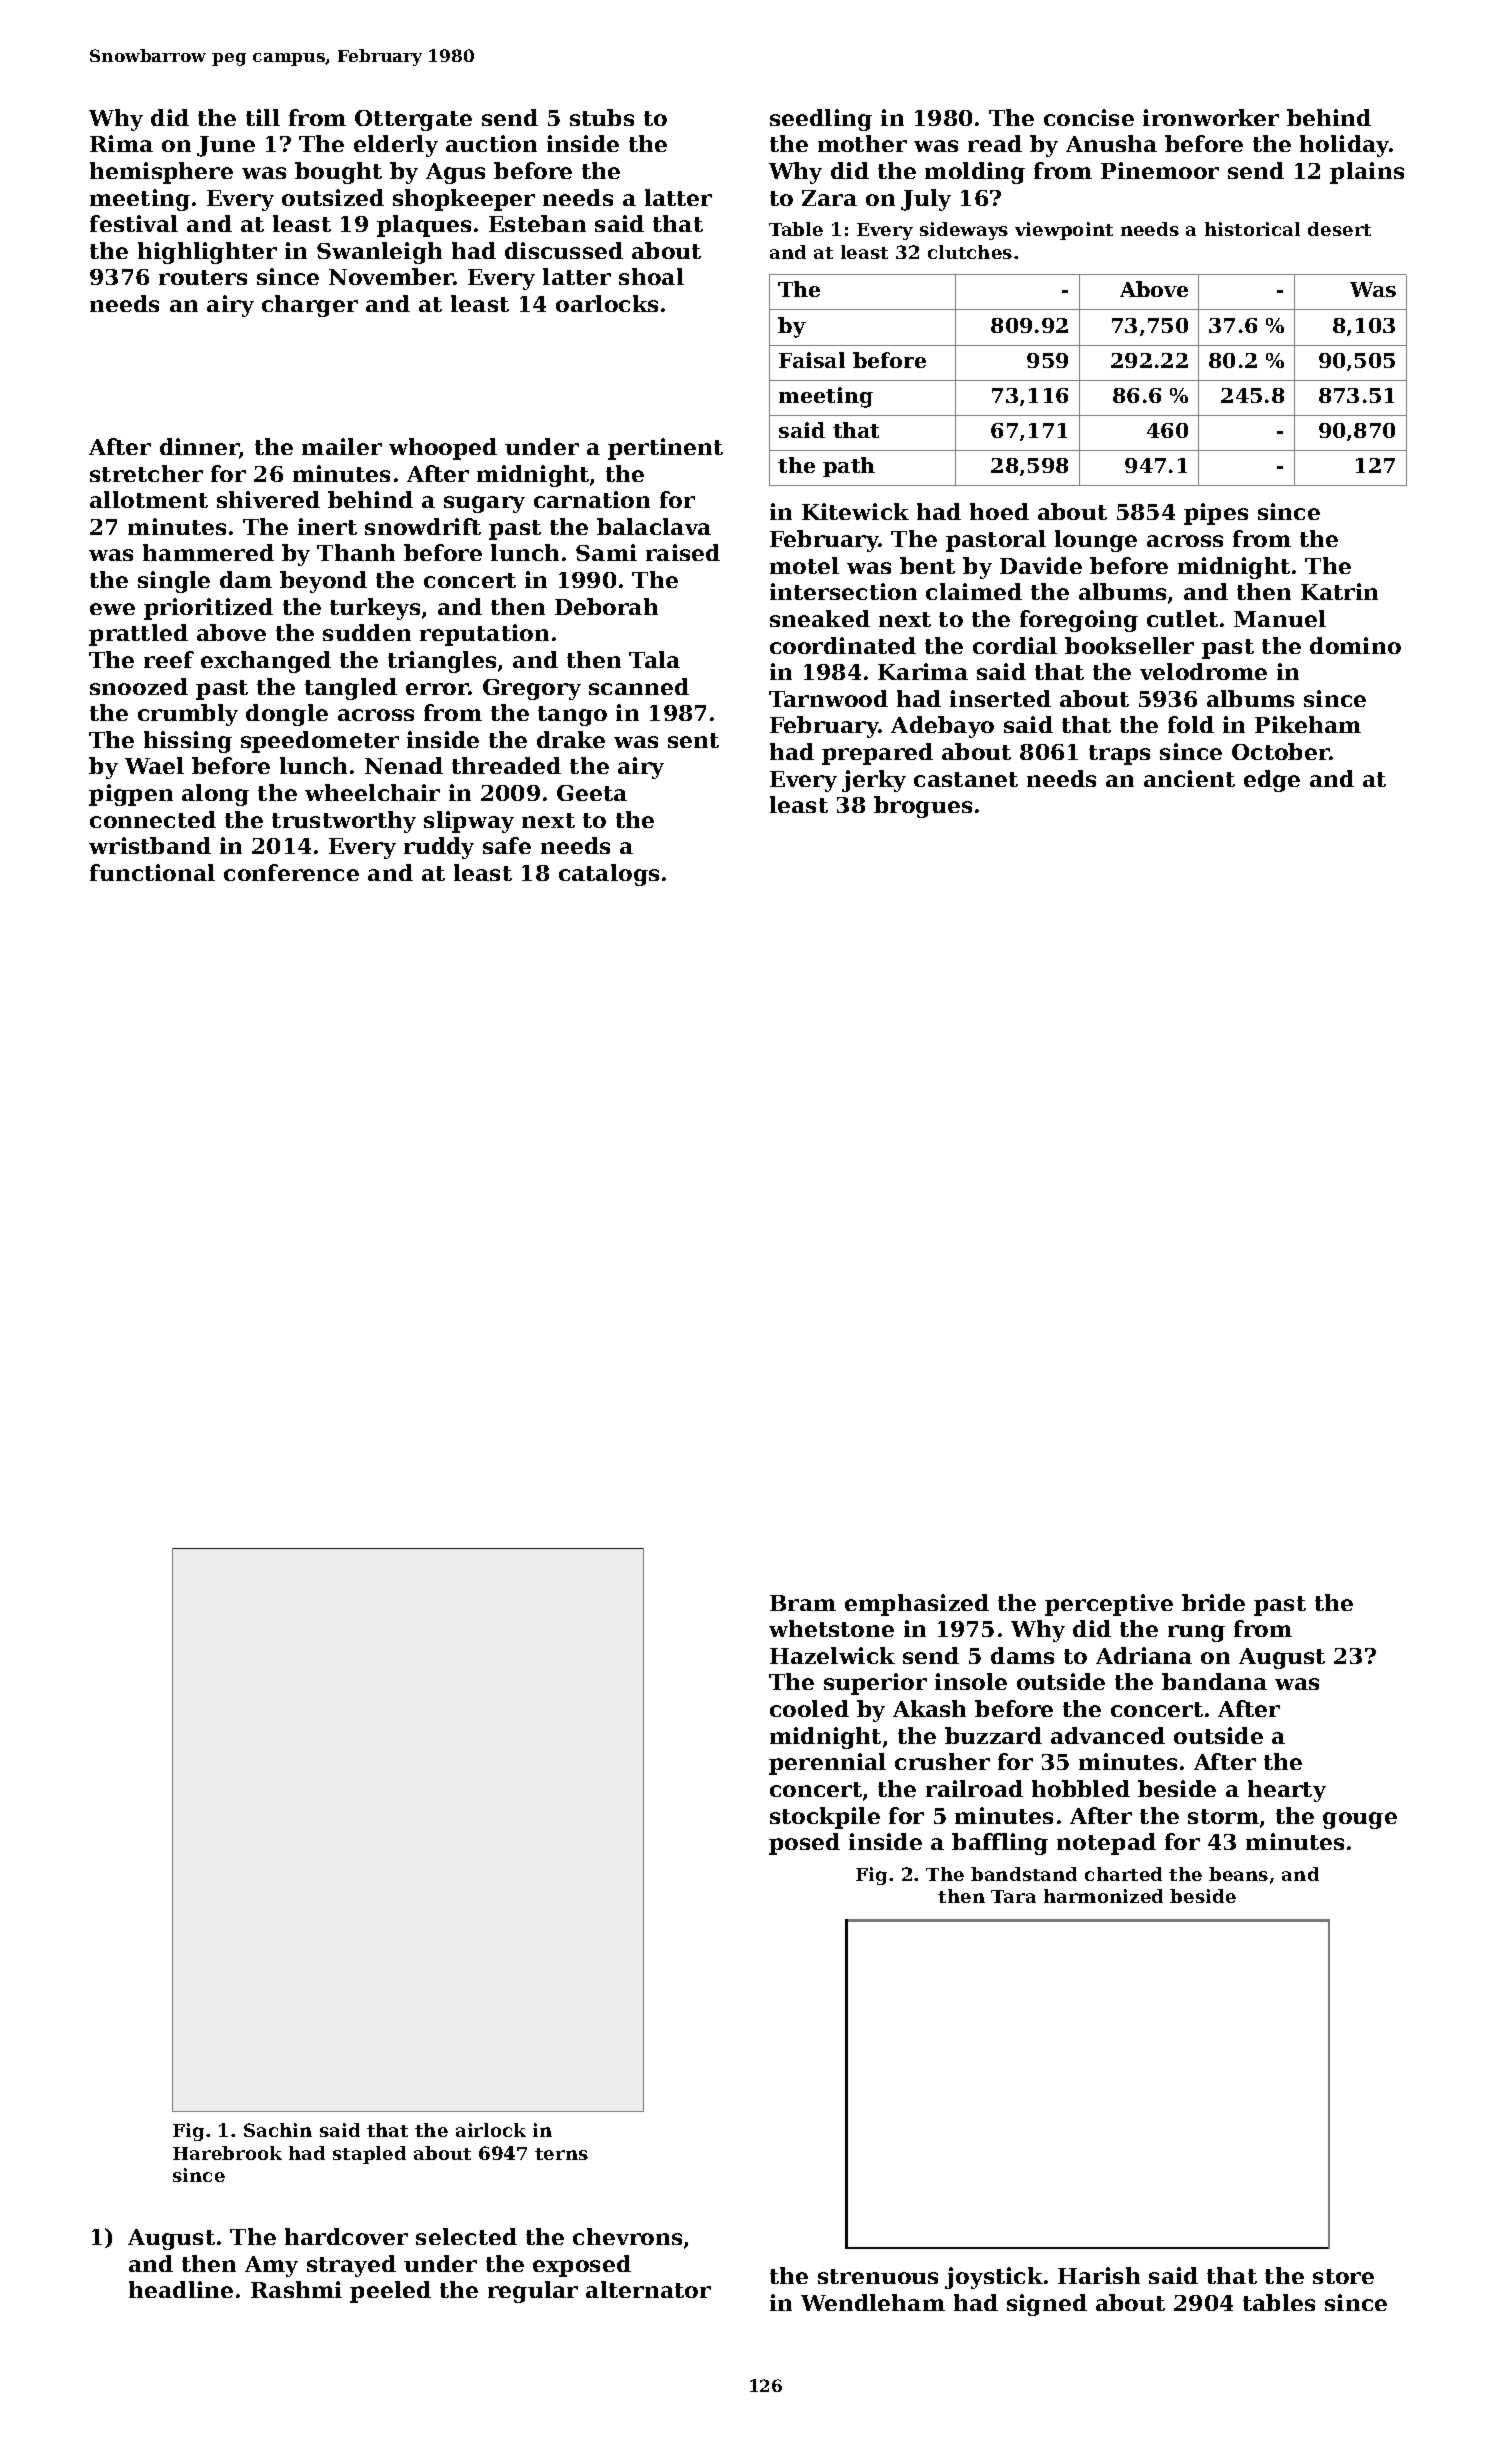 This image has width=1496, height=2464. I want to click on mailer, so click(342, 446).
